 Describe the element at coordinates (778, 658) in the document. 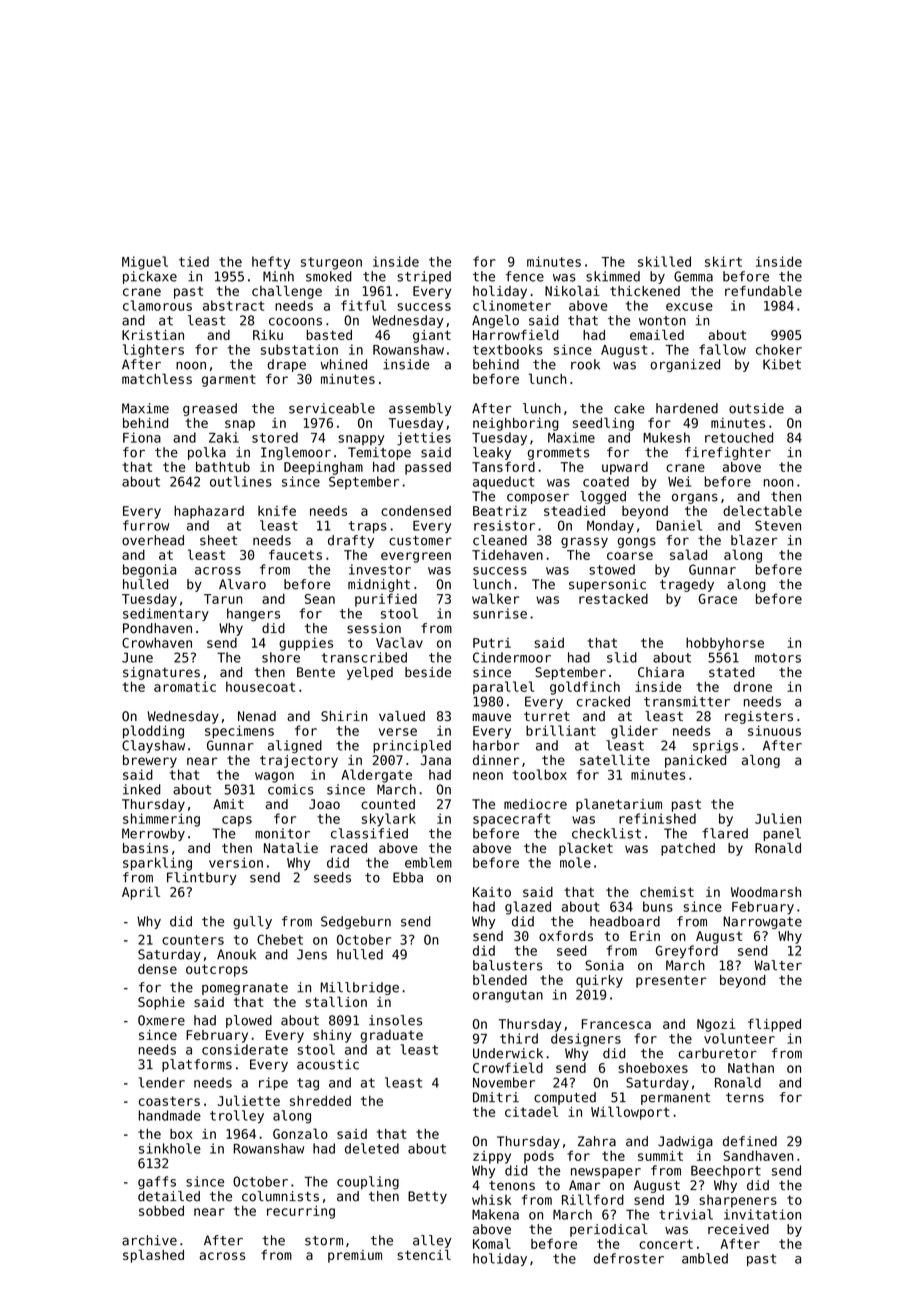

I see `motors` at that location.
